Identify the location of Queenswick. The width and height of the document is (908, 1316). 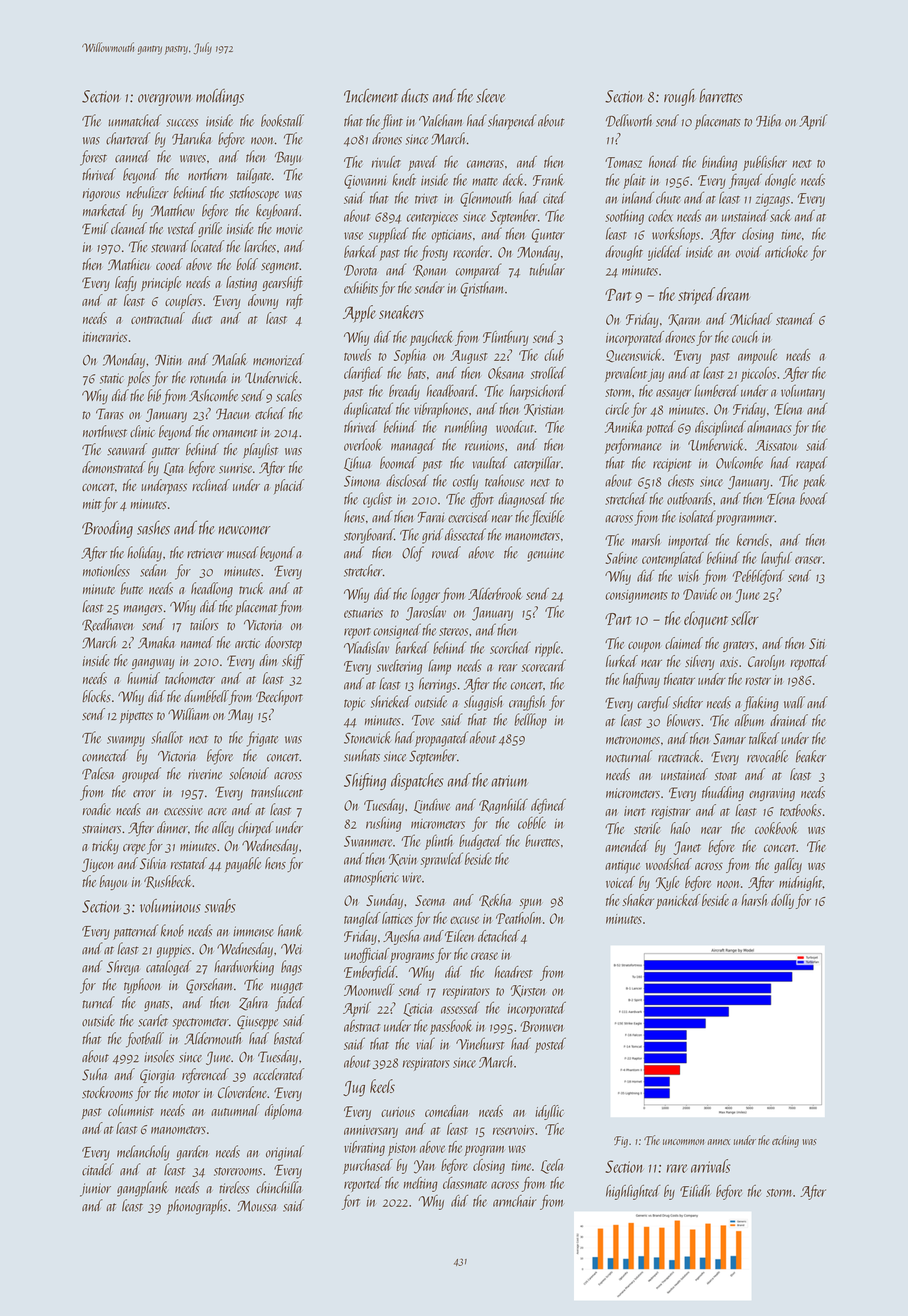
(633, 355).
